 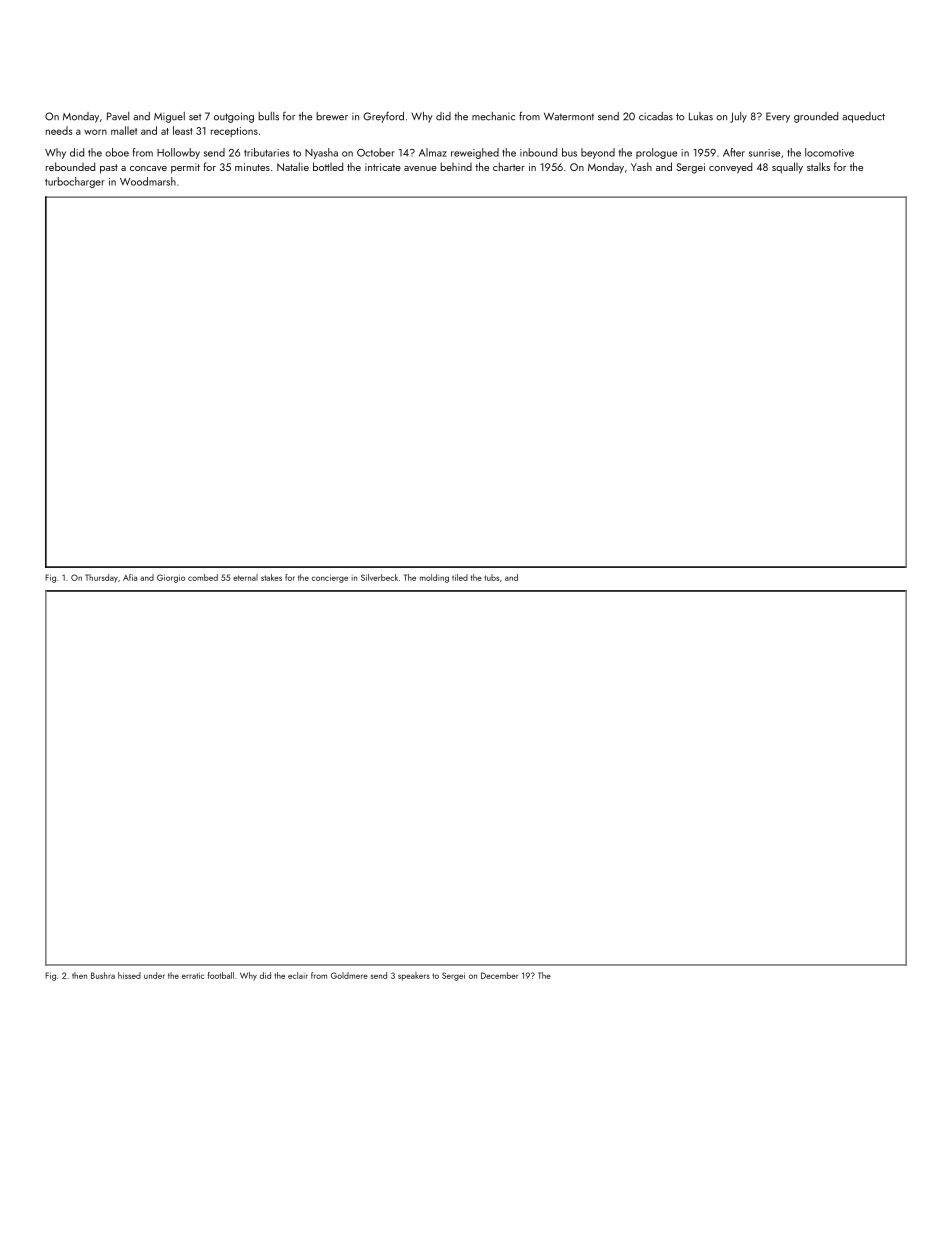 What do you see at coordinates (656, 116) in the image?
I see `cicadas` at bounding box center [656, 116].
